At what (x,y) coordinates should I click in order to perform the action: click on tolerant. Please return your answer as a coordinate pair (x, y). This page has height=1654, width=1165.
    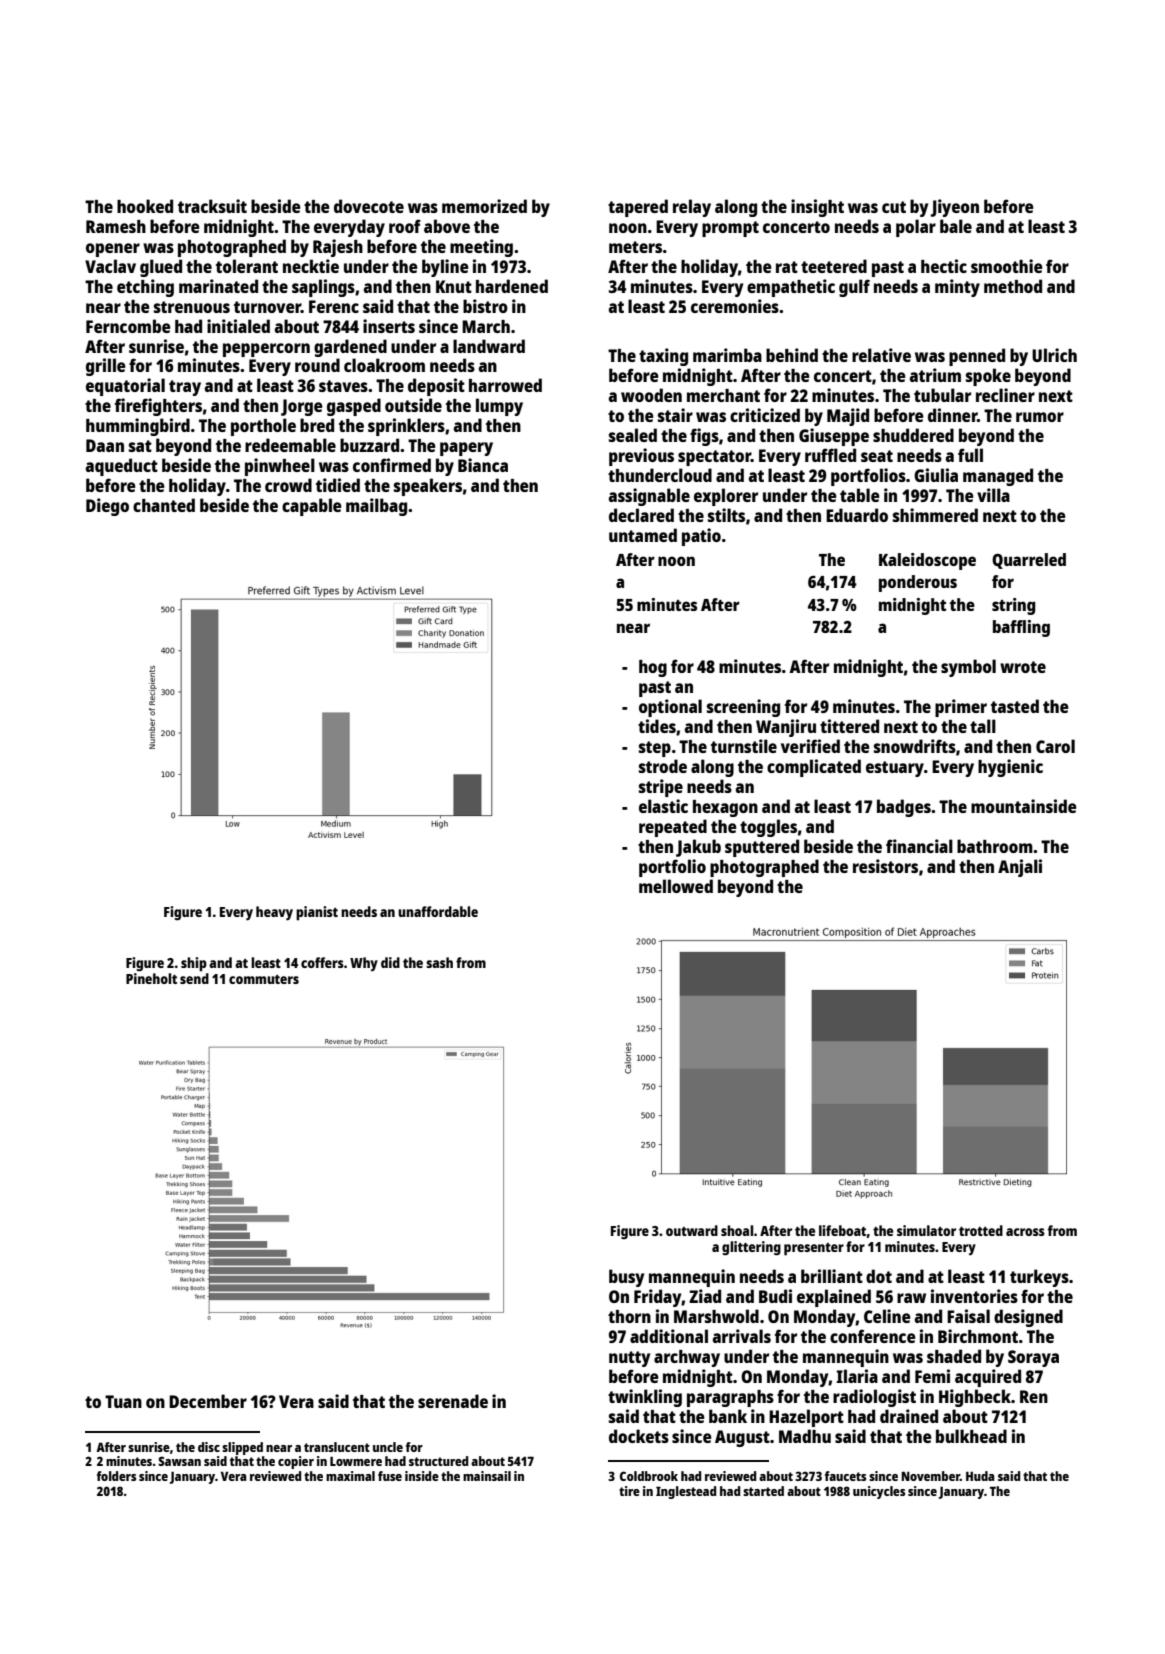
    Looking at the image, I should click on (247, 266).
